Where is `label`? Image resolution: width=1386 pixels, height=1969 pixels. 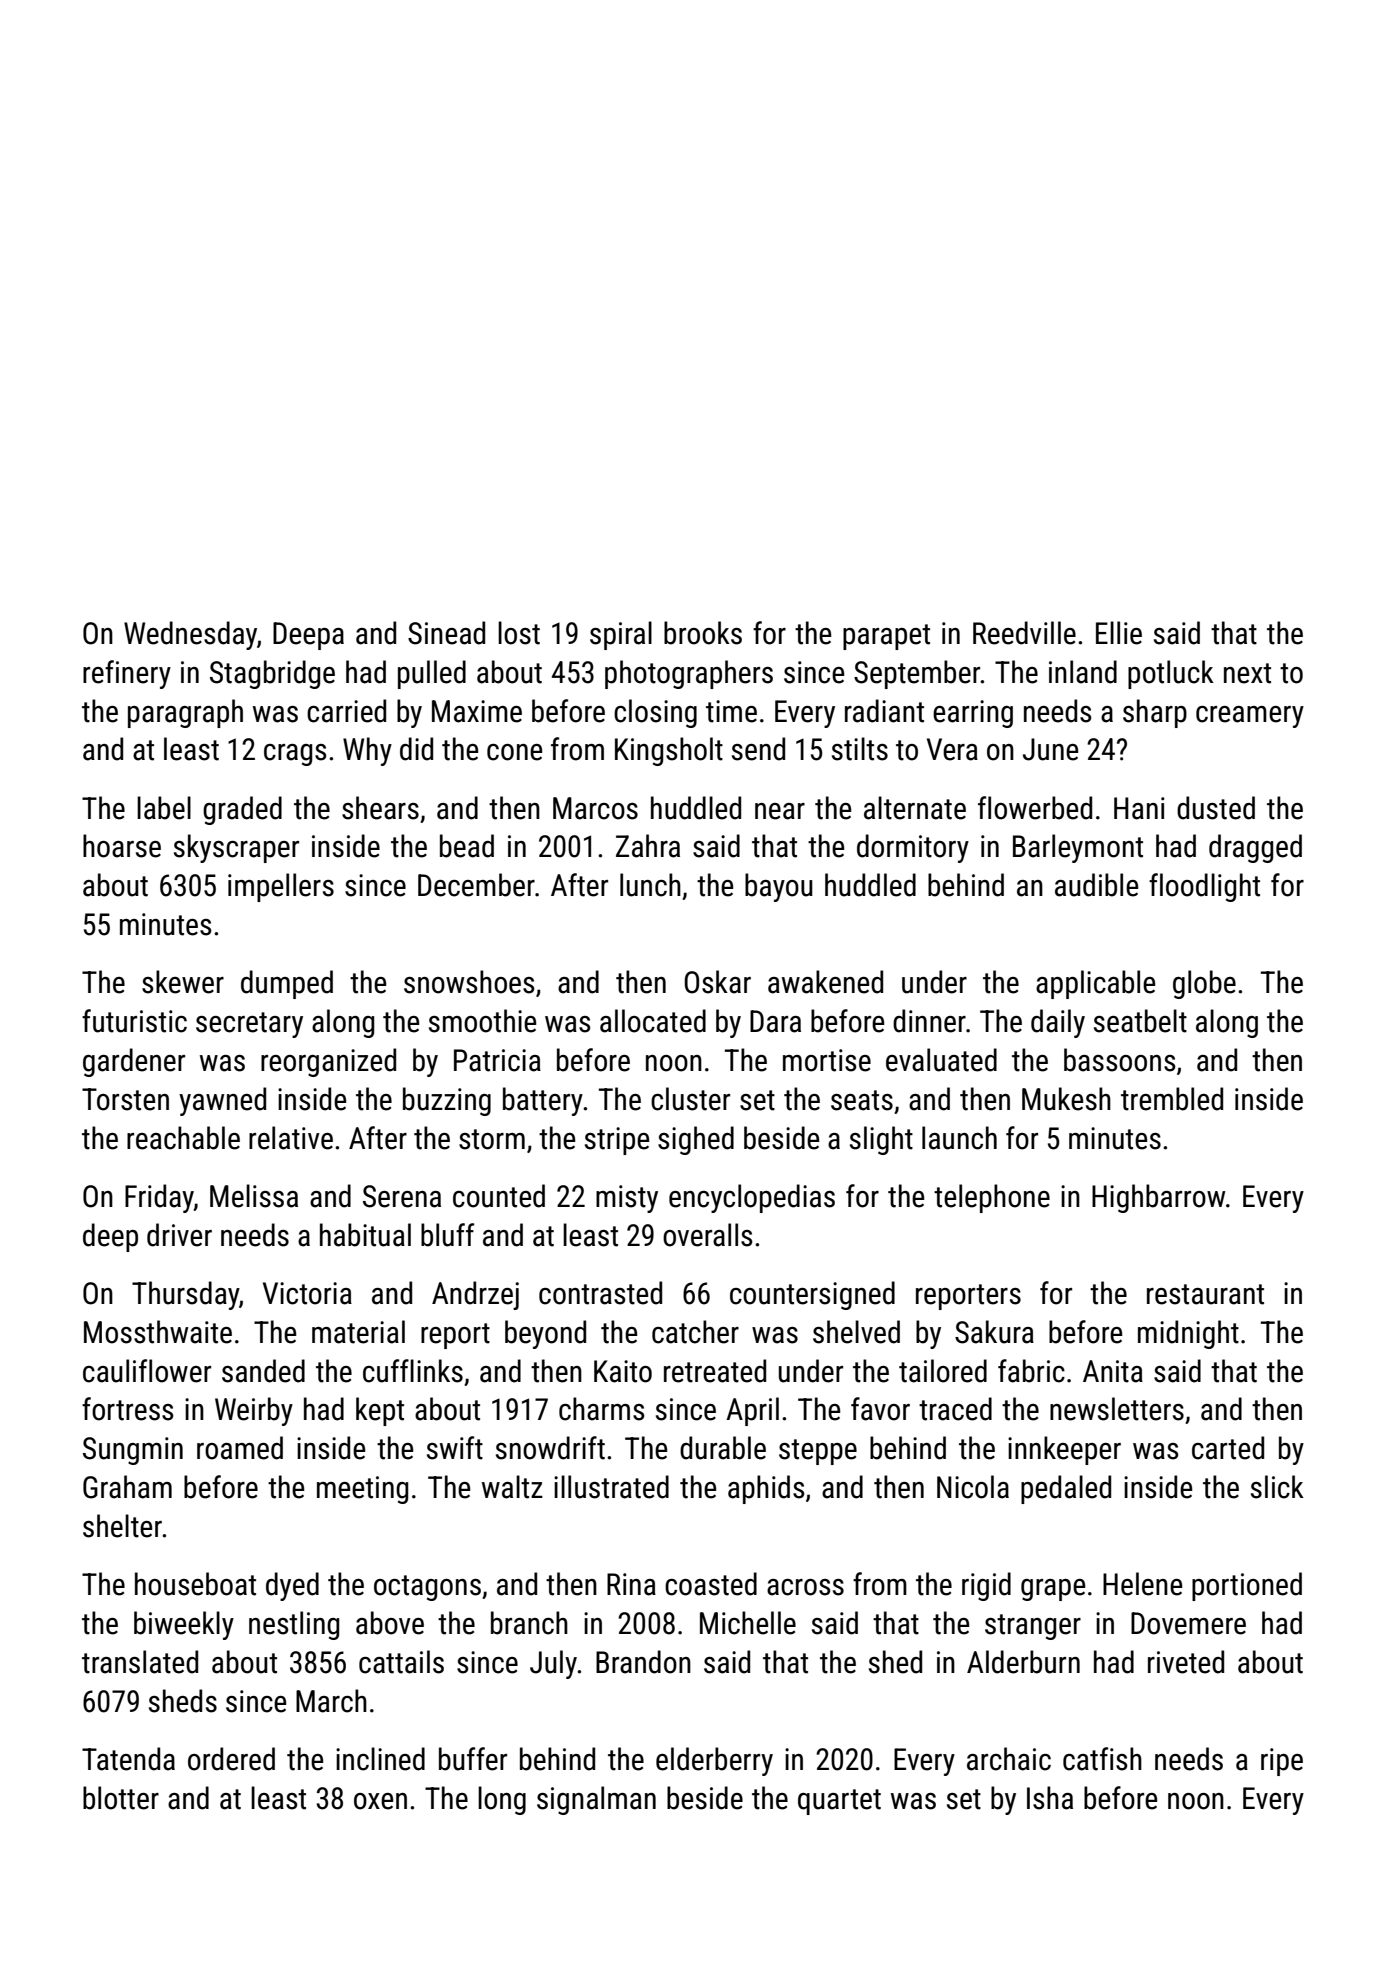 label is located at coordinates (164, 808).
